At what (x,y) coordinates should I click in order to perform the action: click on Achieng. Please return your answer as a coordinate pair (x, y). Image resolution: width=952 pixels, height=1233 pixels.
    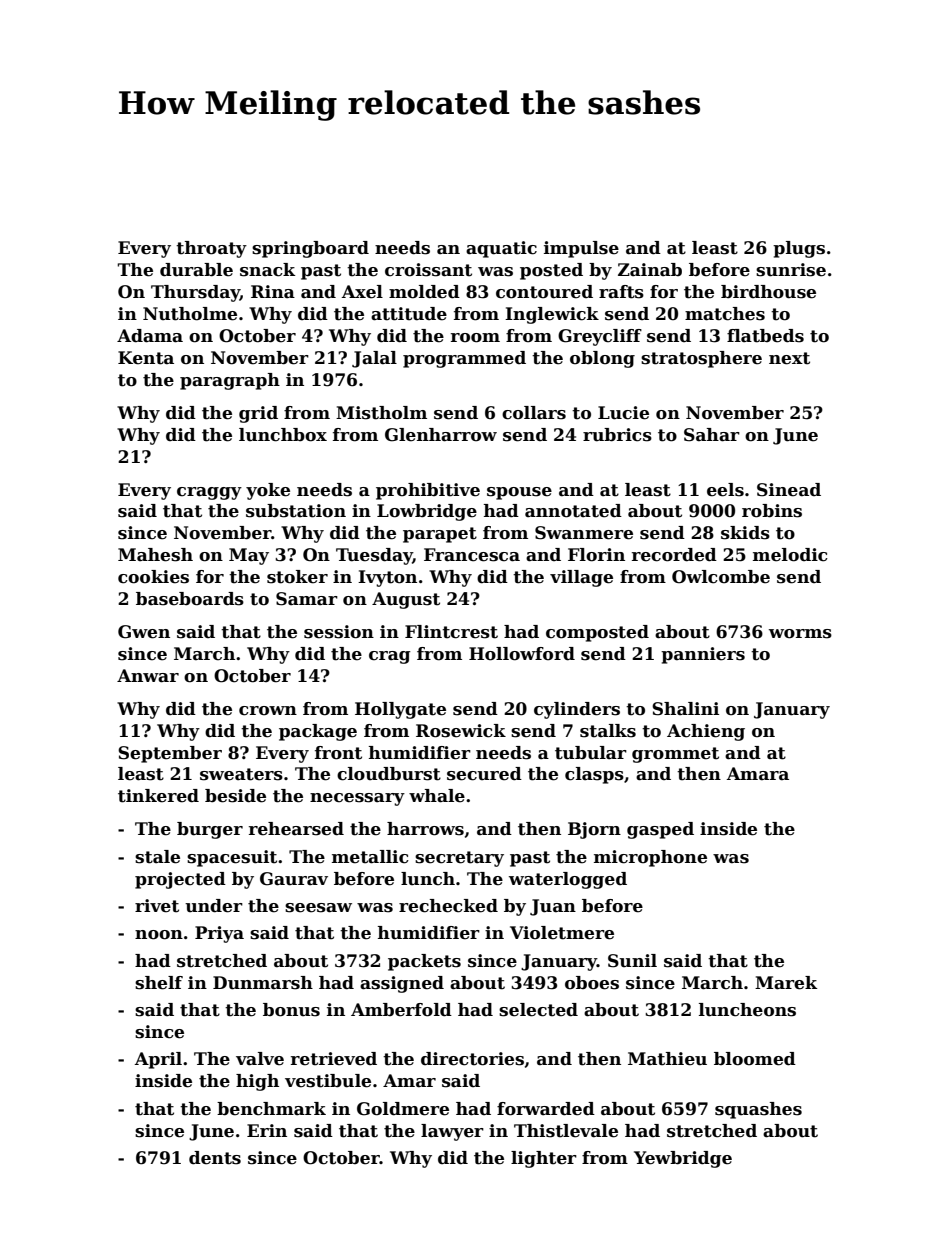
    Looking at the image, I should click on (706, 732).
